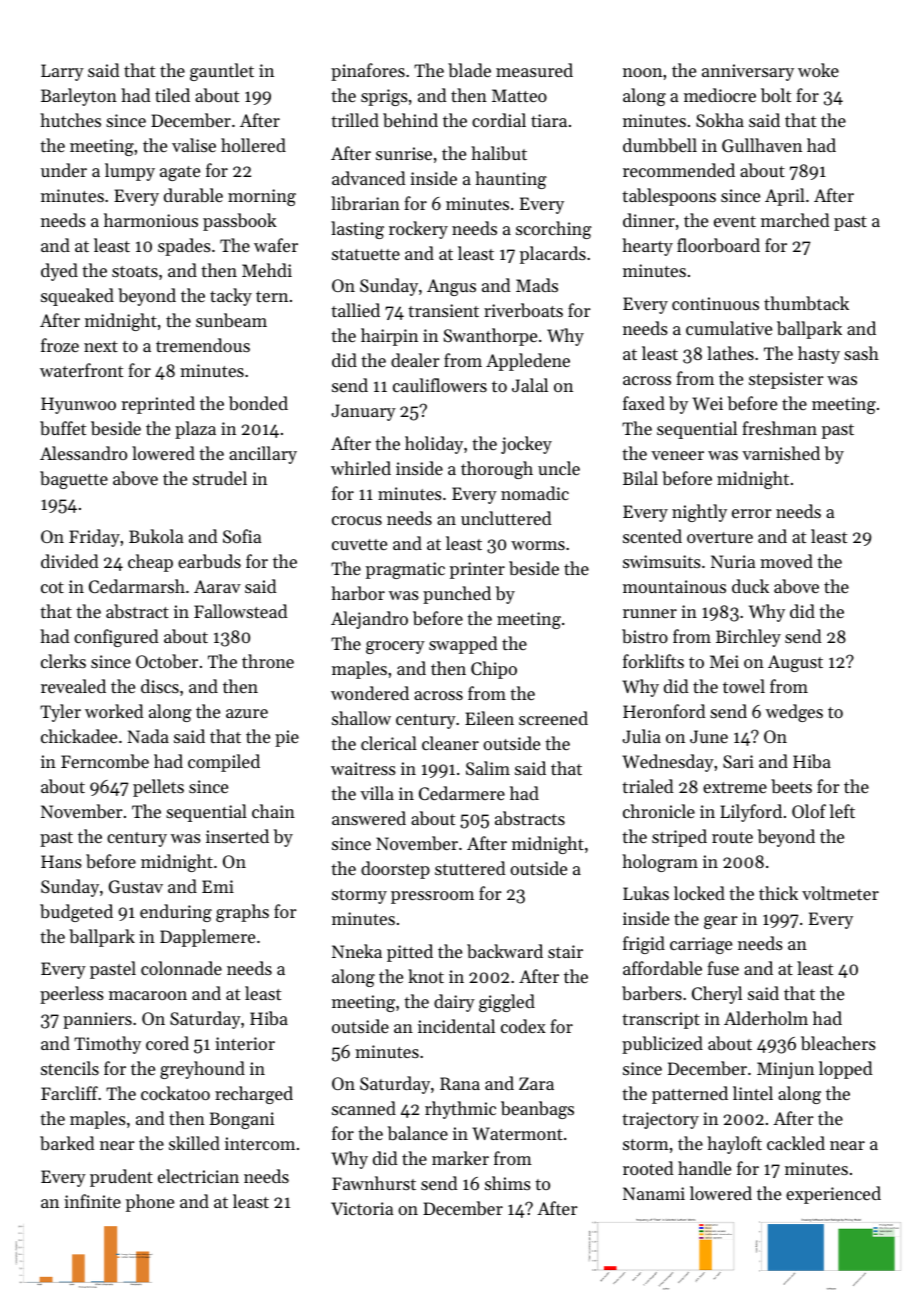  Describe the element at coordinates (806, 303) in the screenshot. I see `thumbtack` at that location.
